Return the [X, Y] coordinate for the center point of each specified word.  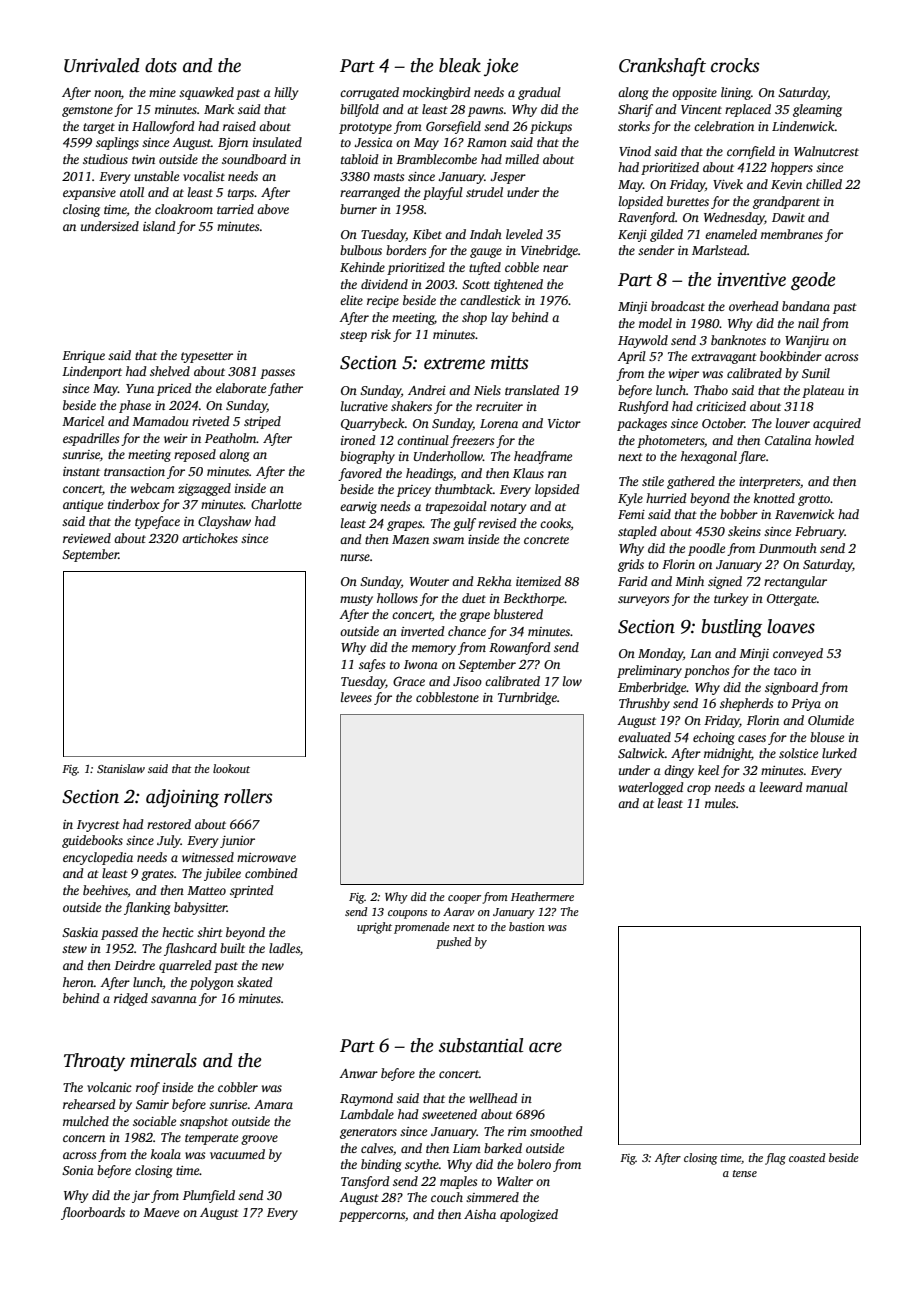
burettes [688, 201]
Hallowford [163, 127]
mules [720, 803]
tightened [518, 285]
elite [351, 300]
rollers [248, 796]
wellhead [493, 1098]
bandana [806, 306]
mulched [86, 1121]
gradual [539, 93]
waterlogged [651, 788]
